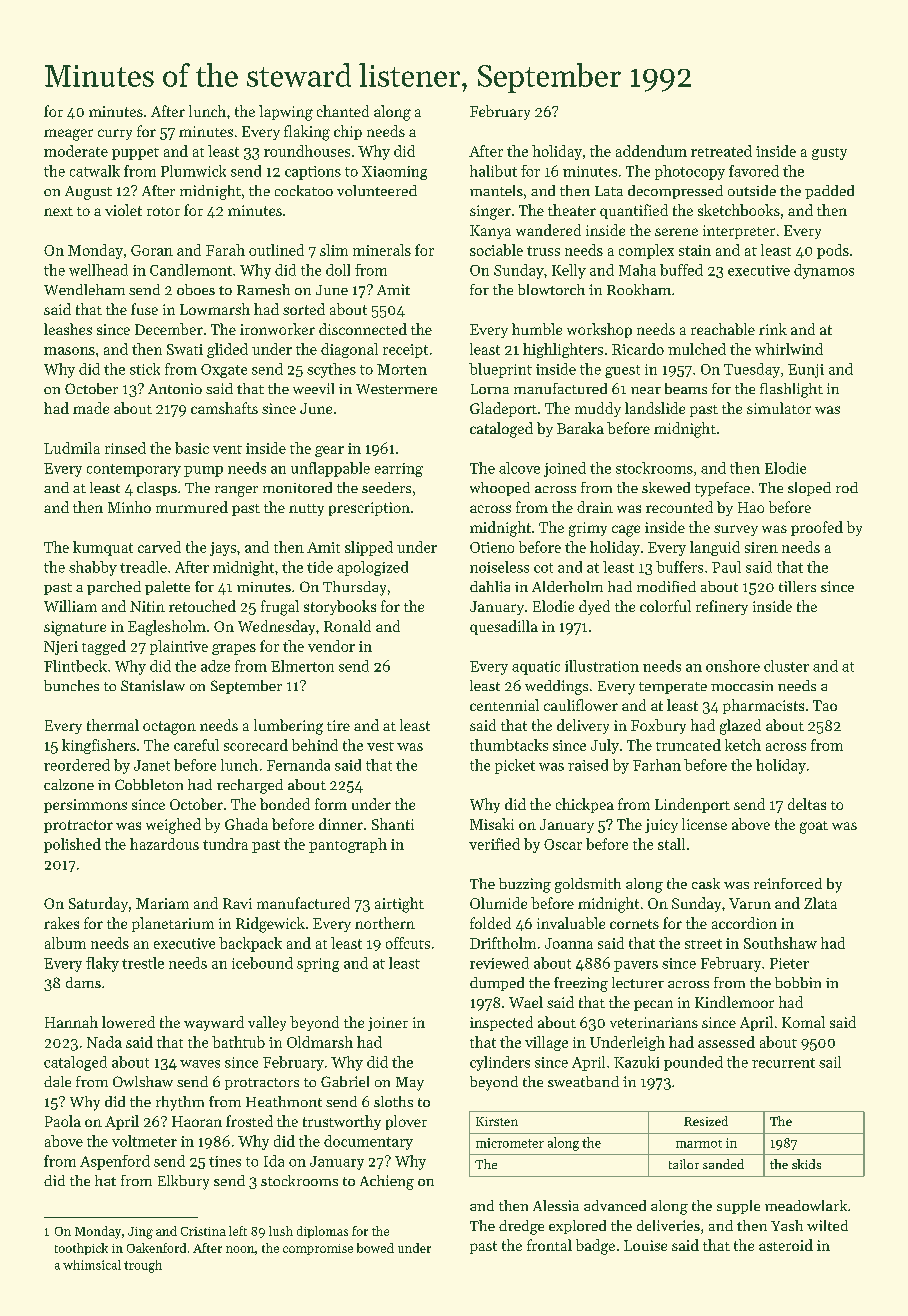 The height and width of the screenshot is (1316, 908). What do you see at coordinates (193, 171) in the screenshot?
I see `Plumwick` at bounding box center [193, 171].
